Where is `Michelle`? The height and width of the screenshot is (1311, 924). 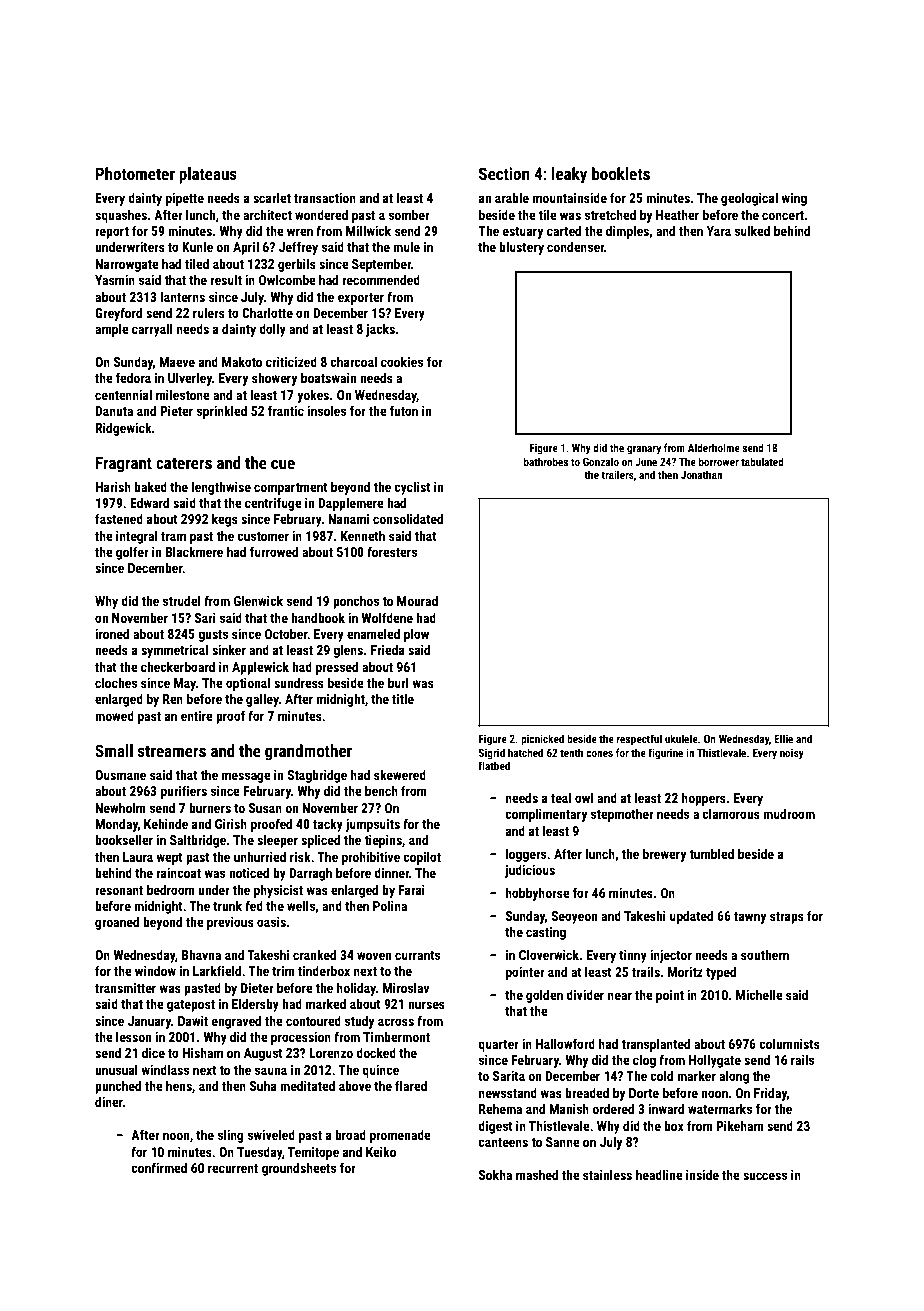 Michelle is located at coordinates (759, 994).
